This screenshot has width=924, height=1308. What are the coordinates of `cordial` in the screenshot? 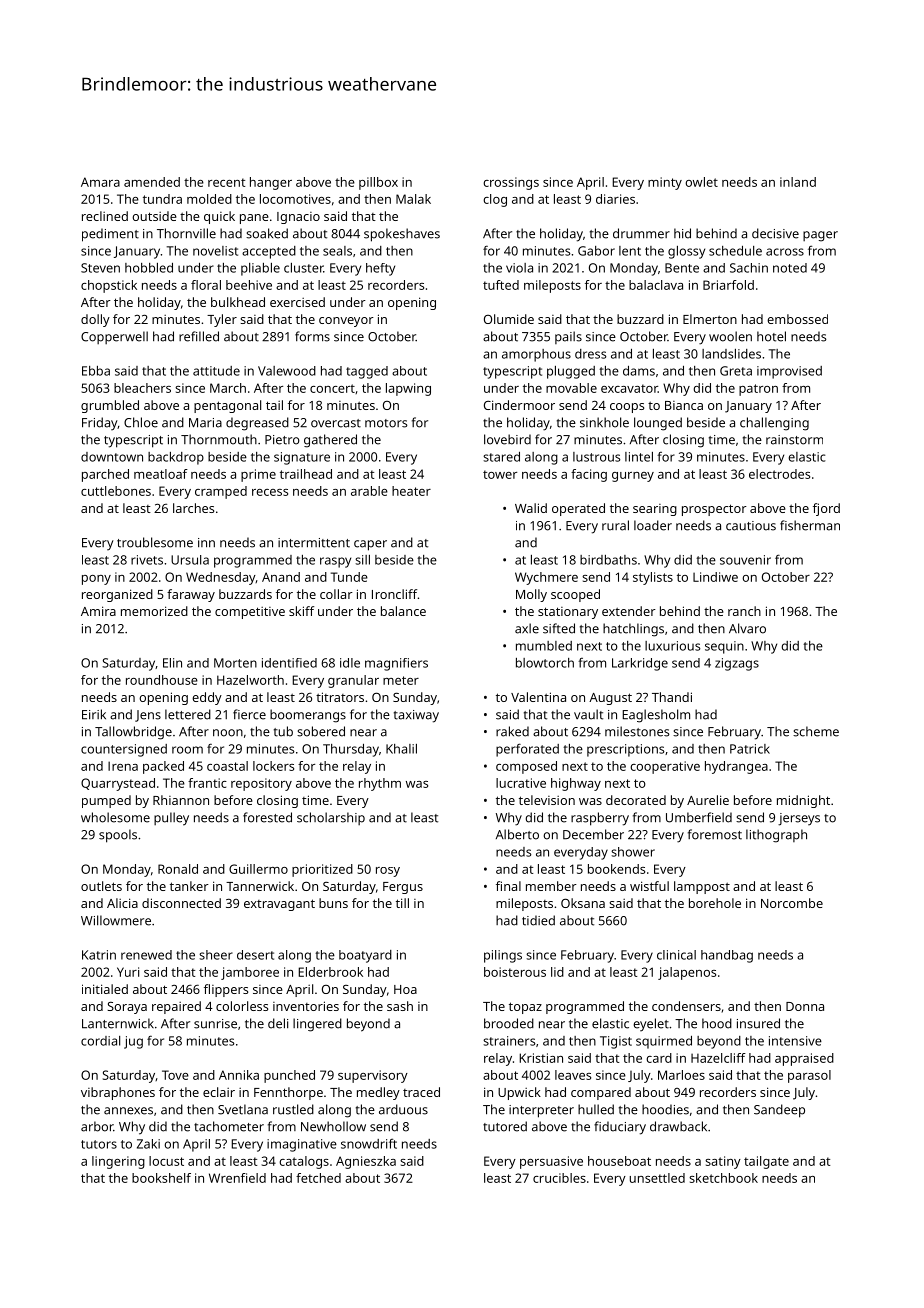 It's located at (100, 1041).
